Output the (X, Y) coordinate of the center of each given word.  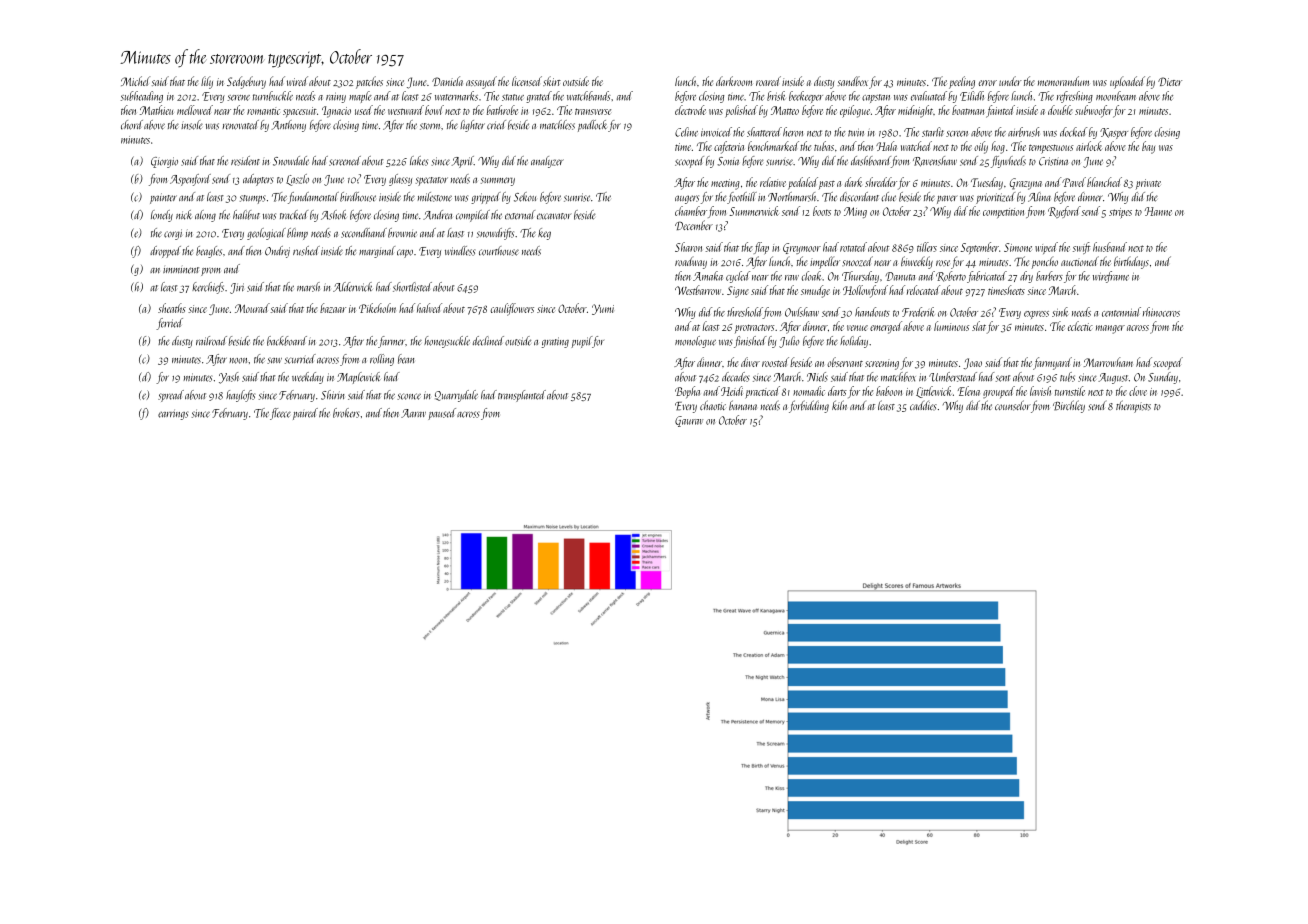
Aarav (413, 413)
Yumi (603, 309)
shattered (764, 132)
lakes (419, 161)
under (1010, 81)
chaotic (713, 405)
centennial (1121, 312)
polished (741, 111)
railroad (211, 341)
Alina (1039, 197)
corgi (173, 234)
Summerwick (754, 211)
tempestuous (1051, 149)
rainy (336, 97)
